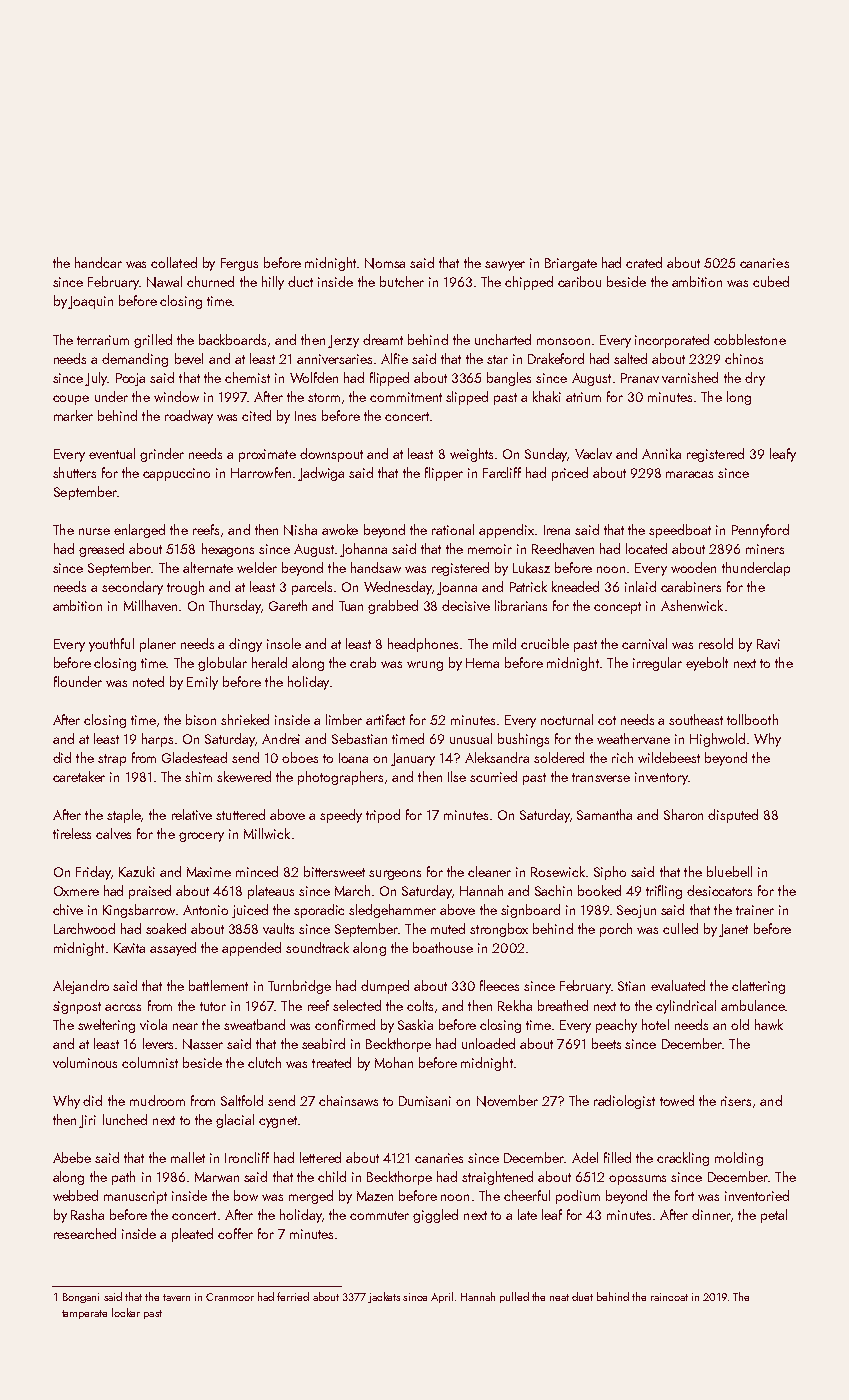 The width and height of the document is (849, 1400). I want to click on handcar, so click(98, 262).
